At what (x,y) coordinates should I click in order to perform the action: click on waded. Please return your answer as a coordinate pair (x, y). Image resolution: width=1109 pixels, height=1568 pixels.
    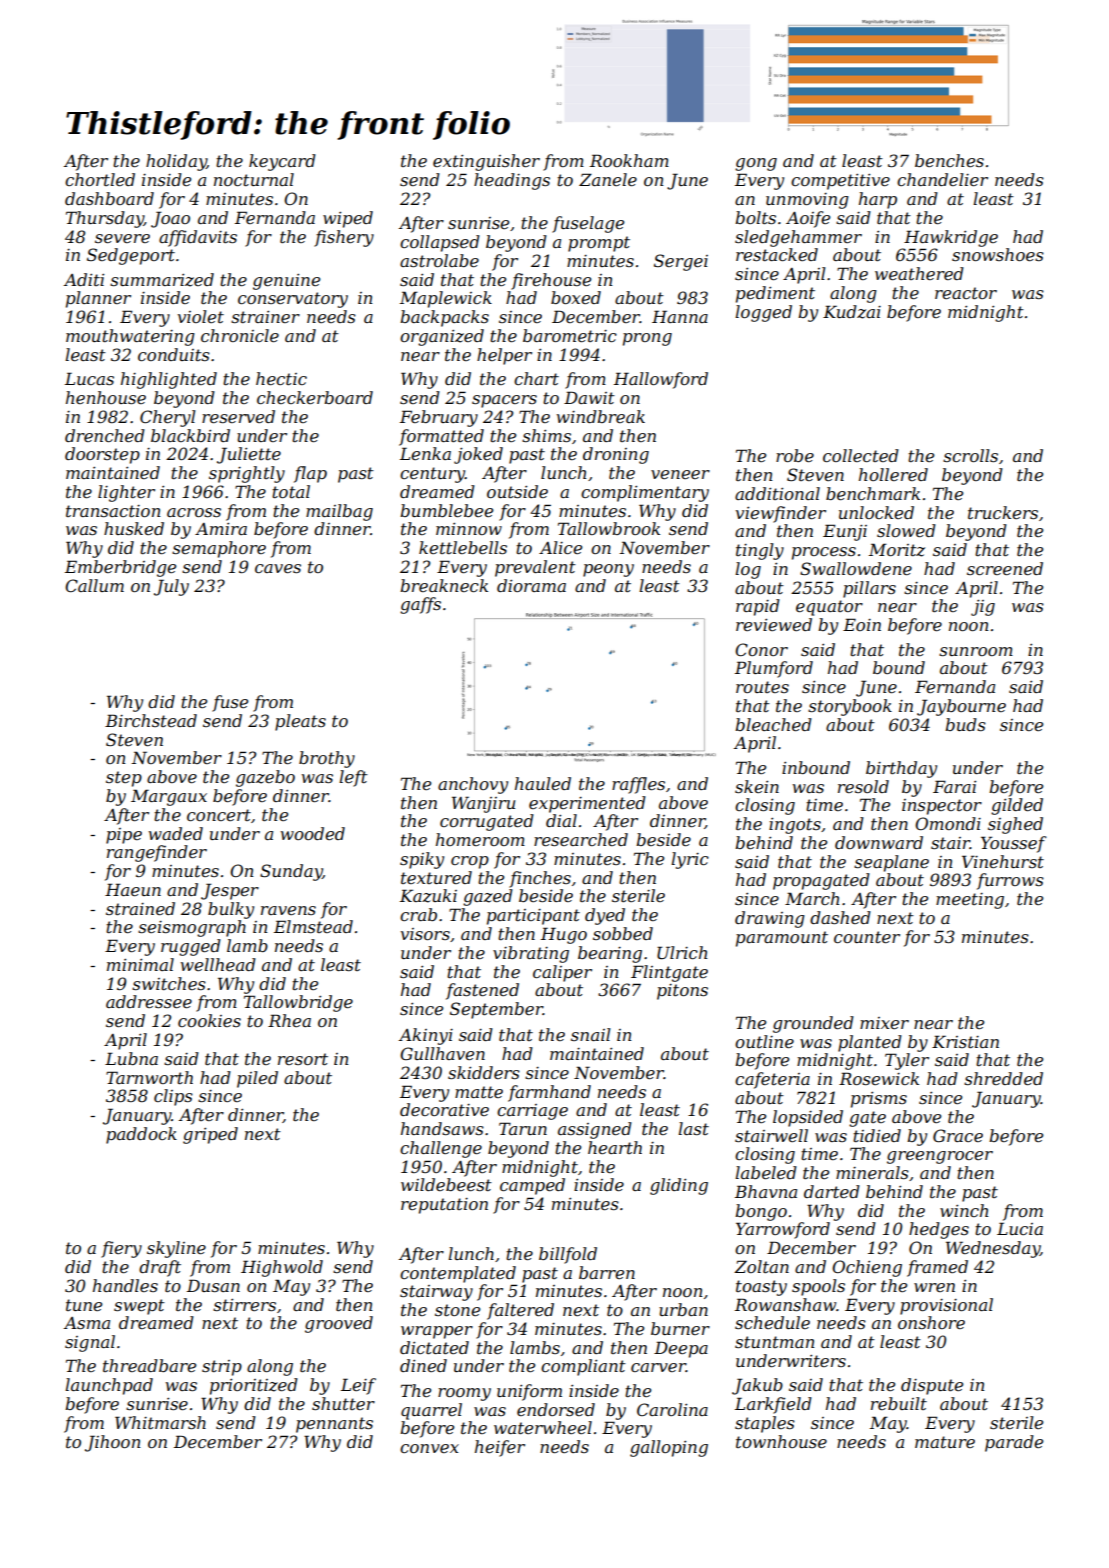
    Looking at the image, I should click on (176, 833).
